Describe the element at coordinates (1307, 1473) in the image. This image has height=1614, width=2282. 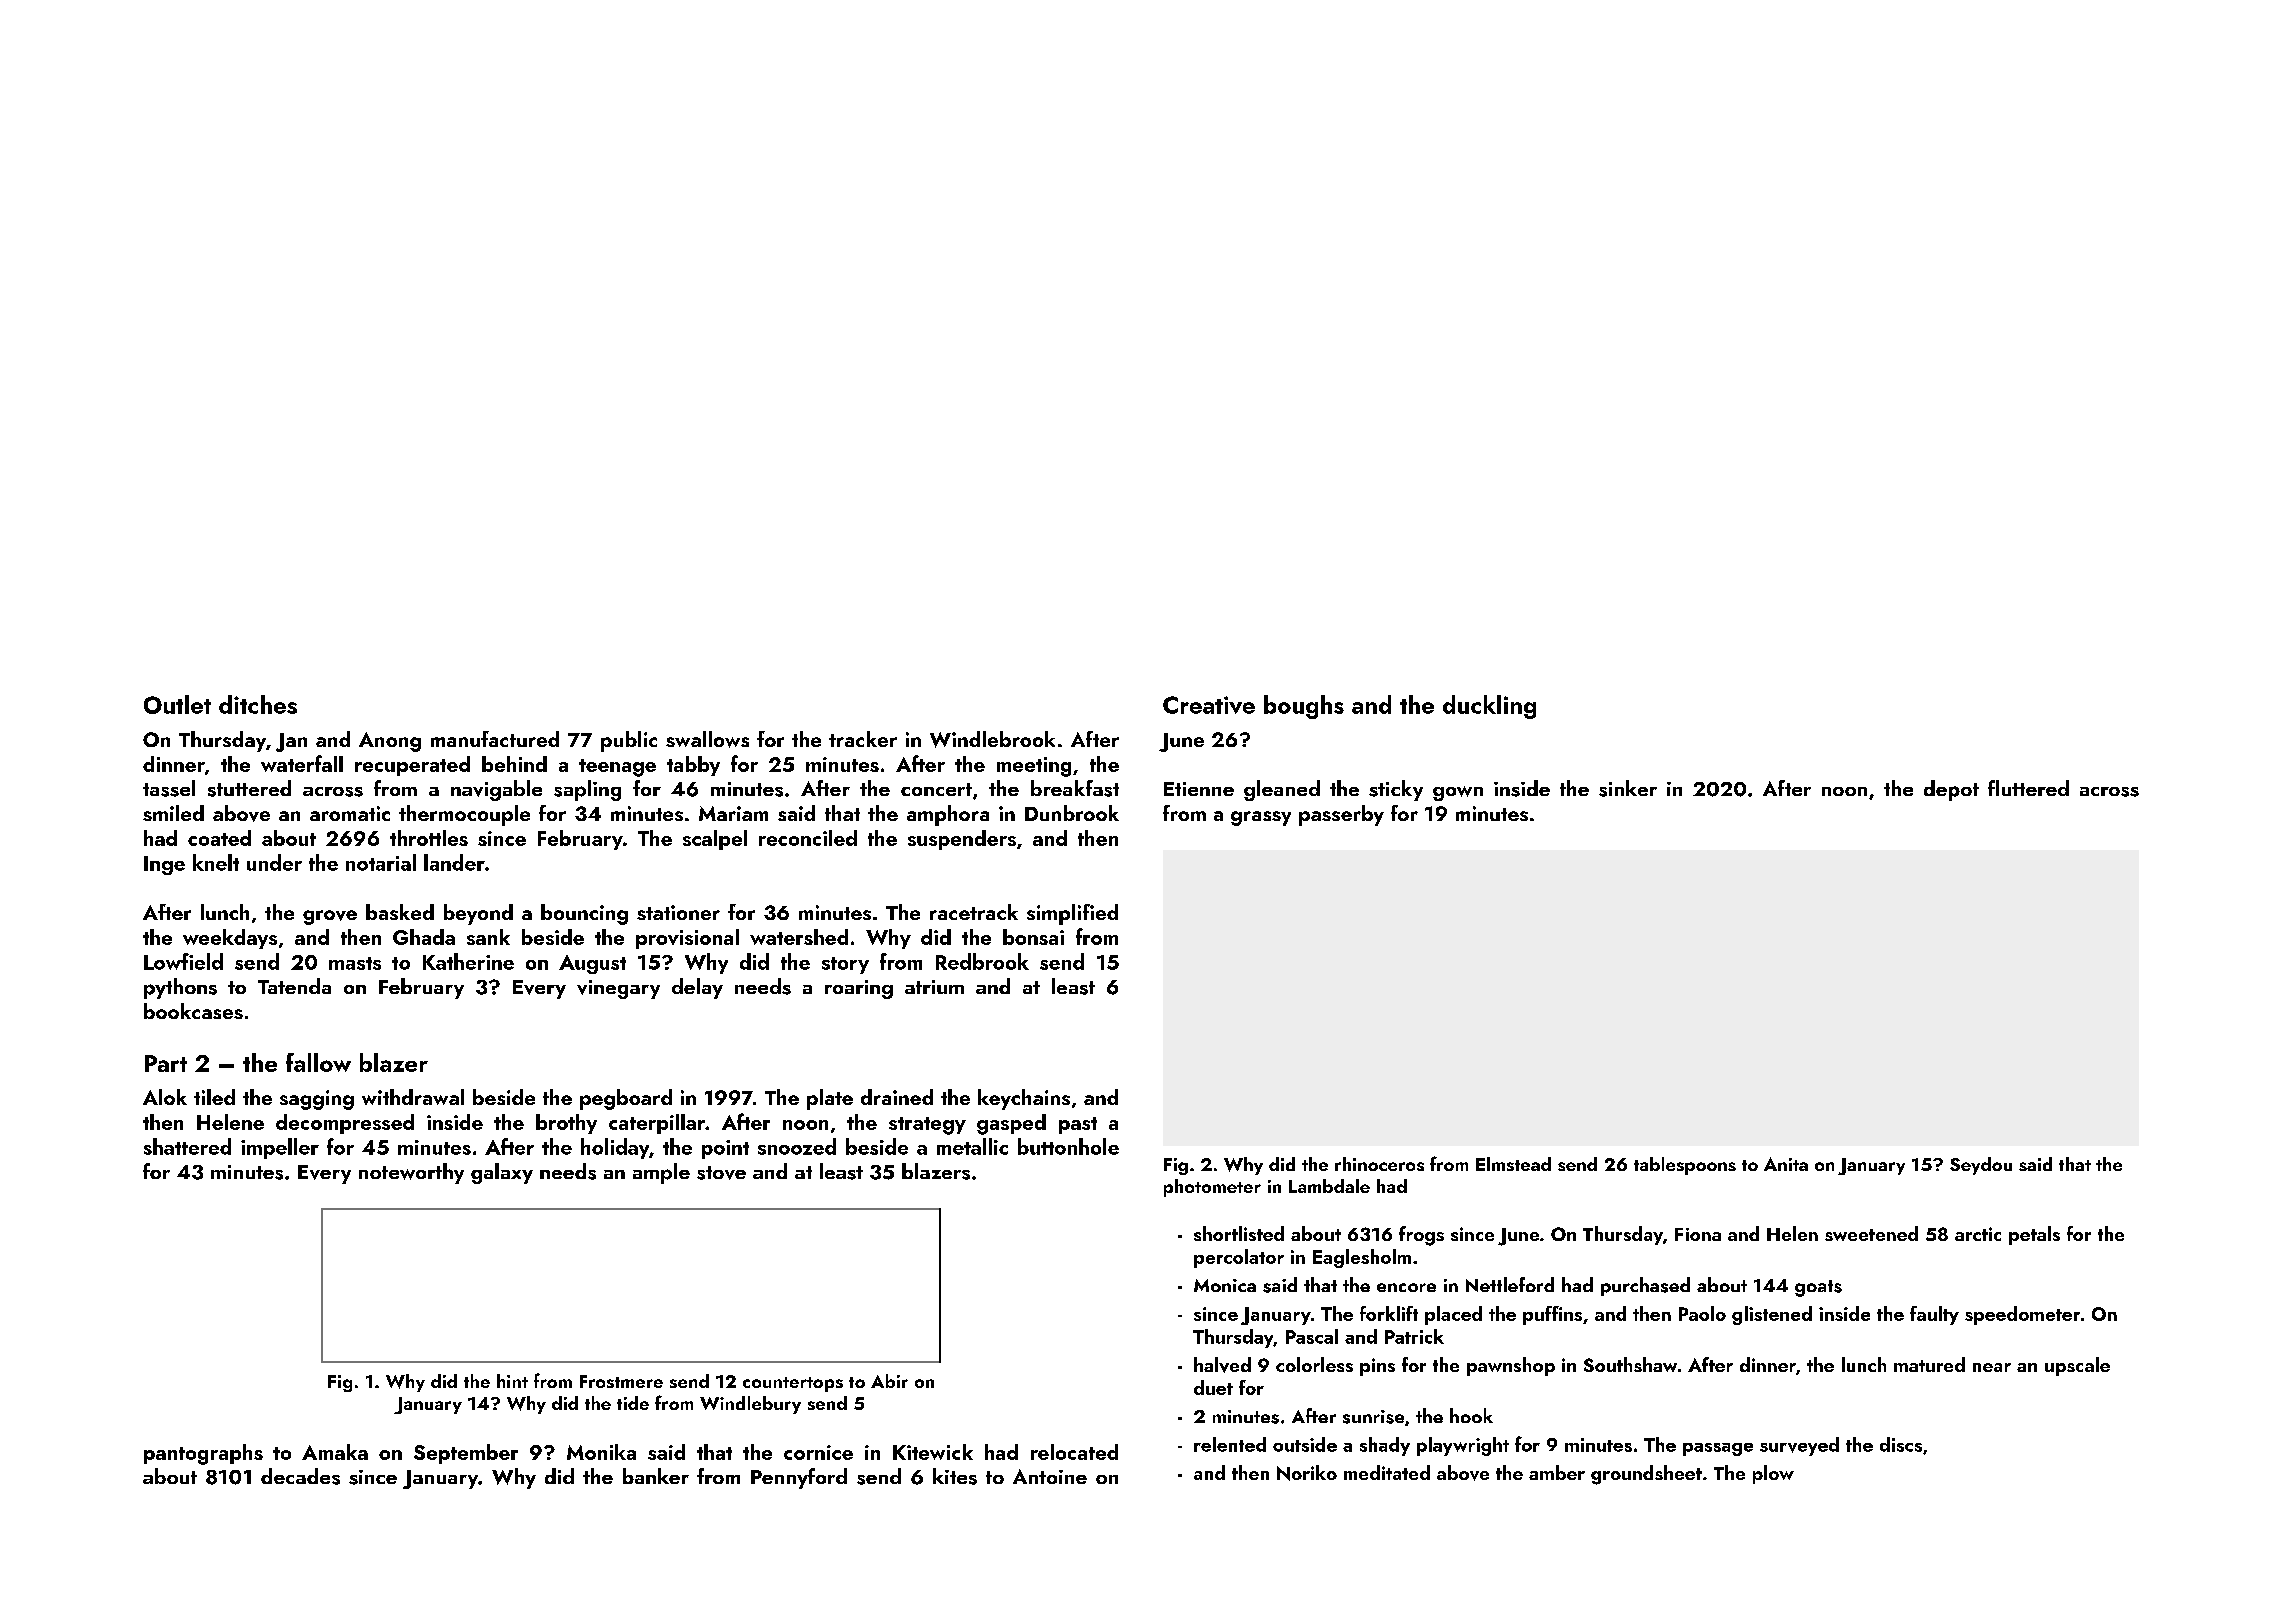
I see `Noriko` at that location.
